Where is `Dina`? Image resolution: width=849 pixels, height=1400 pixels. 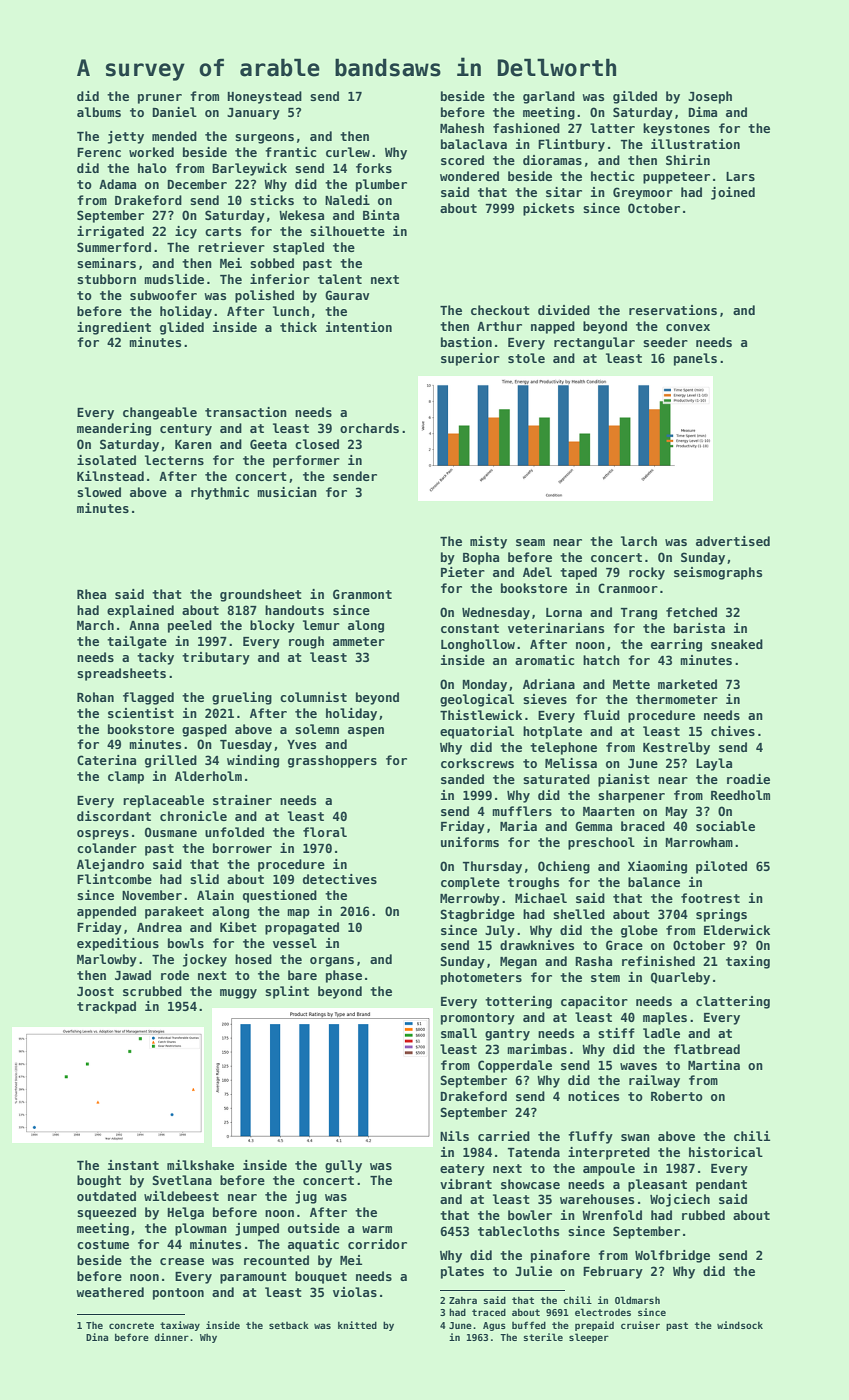 Dina is located at coordinates (97, 1337).
